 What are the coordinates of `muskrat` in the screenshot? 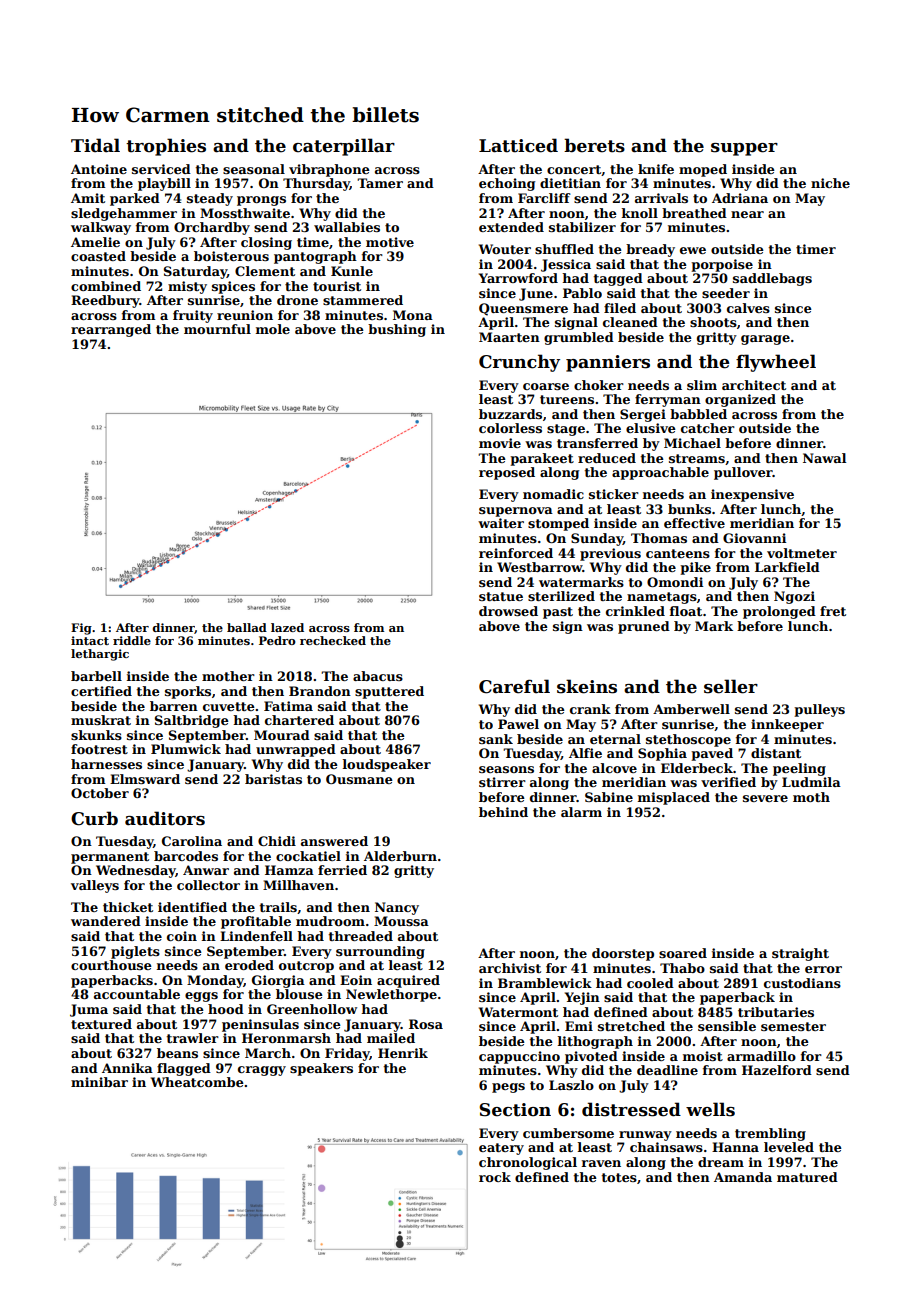 It's located at (101, 720).
